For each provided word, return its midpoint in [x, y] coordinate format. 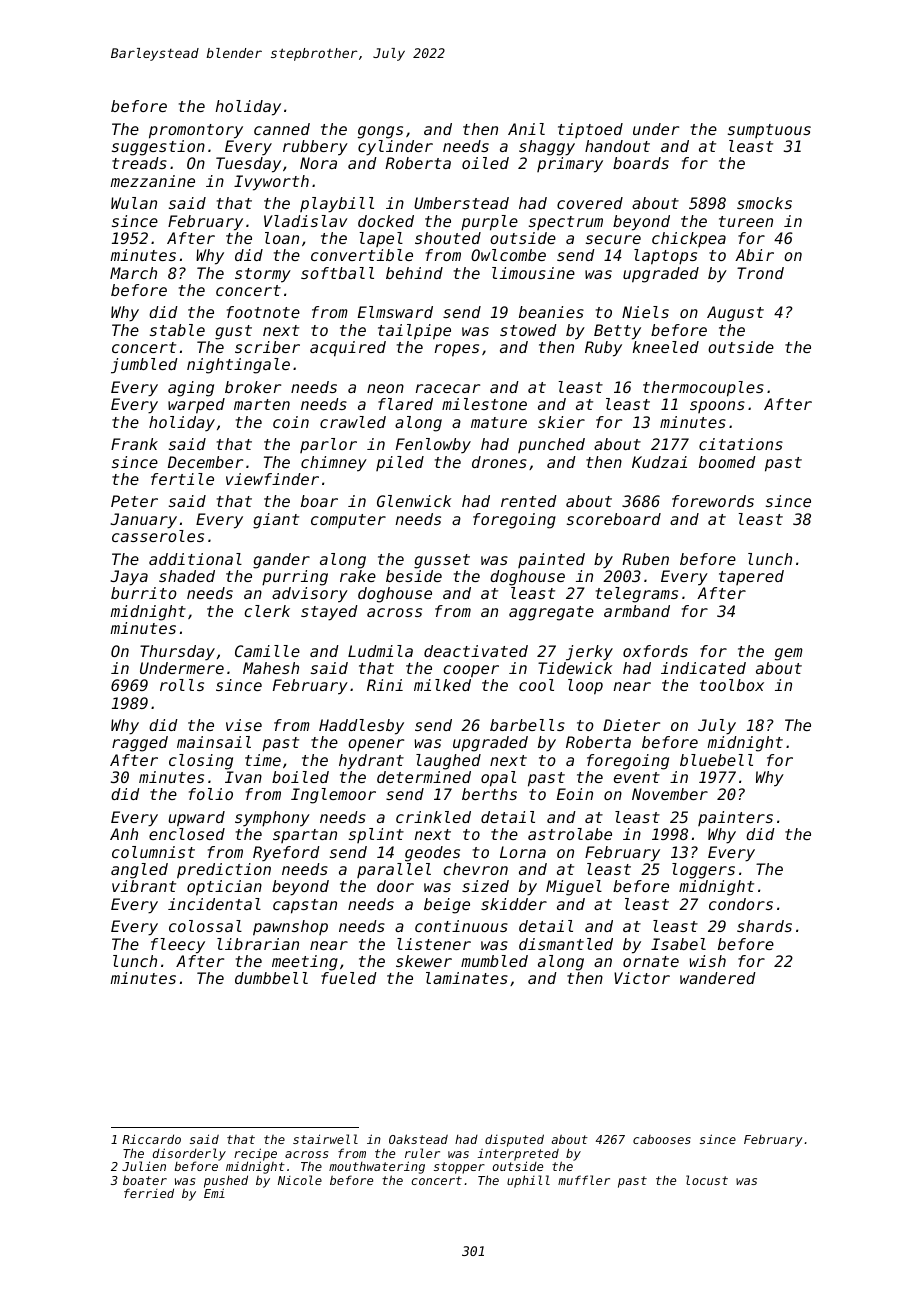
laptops [665, 257]
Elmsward [395, 312]
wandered [718, 978]
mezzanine [152, 181]
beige [447, 906]
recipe [255, 1155]
